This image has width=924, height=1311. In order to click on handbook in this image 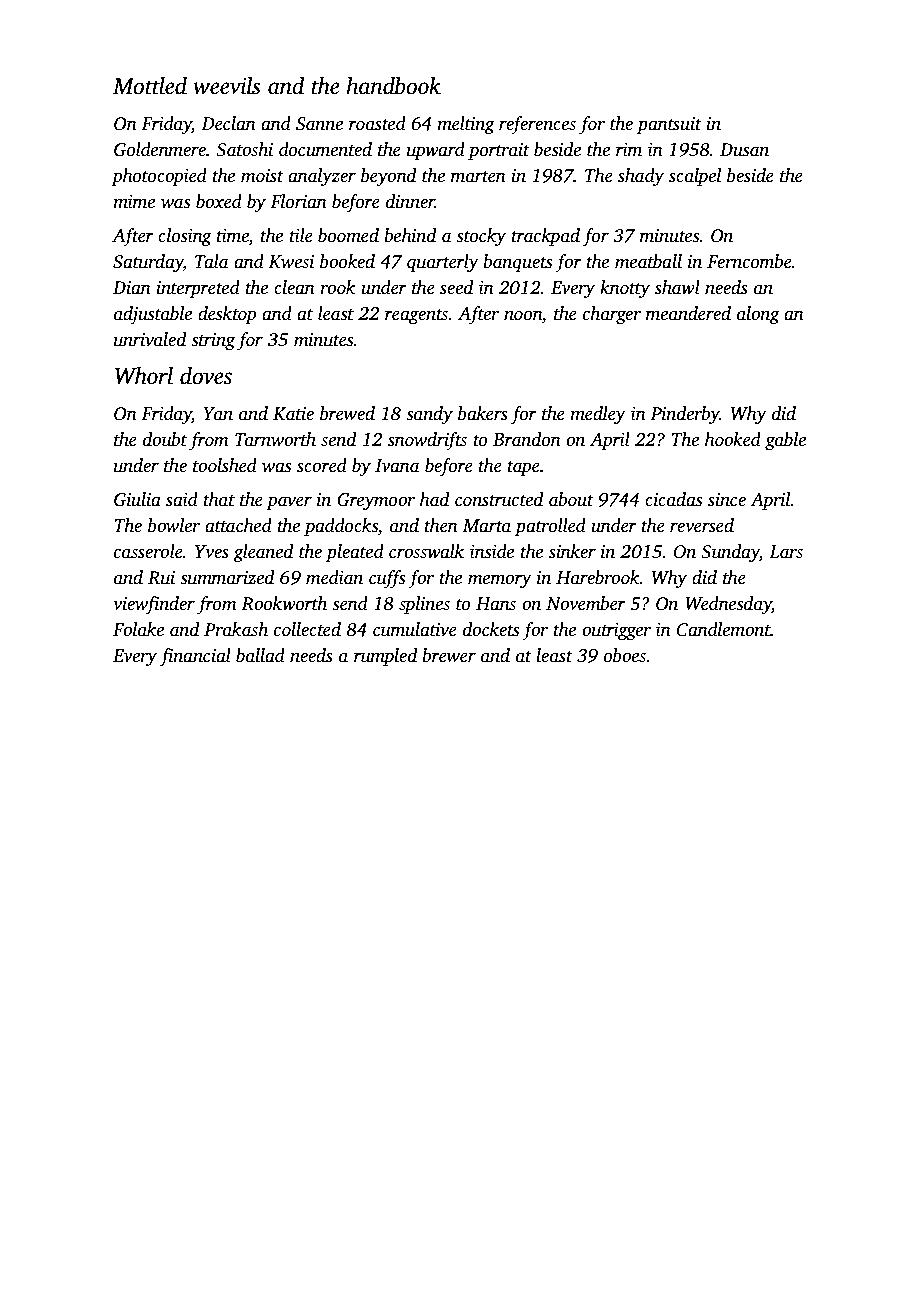, I will do `click(394, 86)`.
